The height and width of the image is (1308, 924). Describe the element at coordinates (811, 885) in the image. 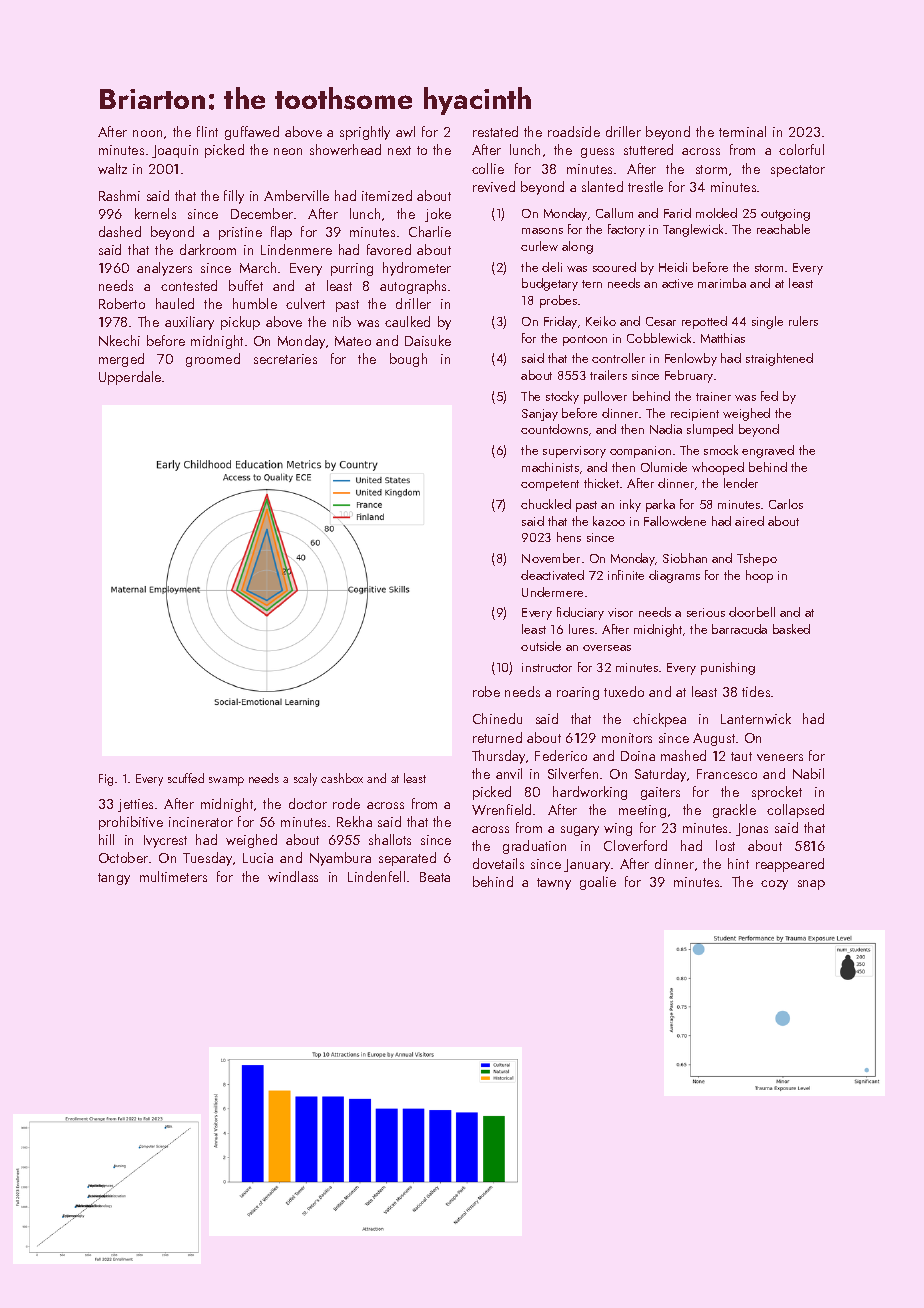

I see `snap` at that location.
